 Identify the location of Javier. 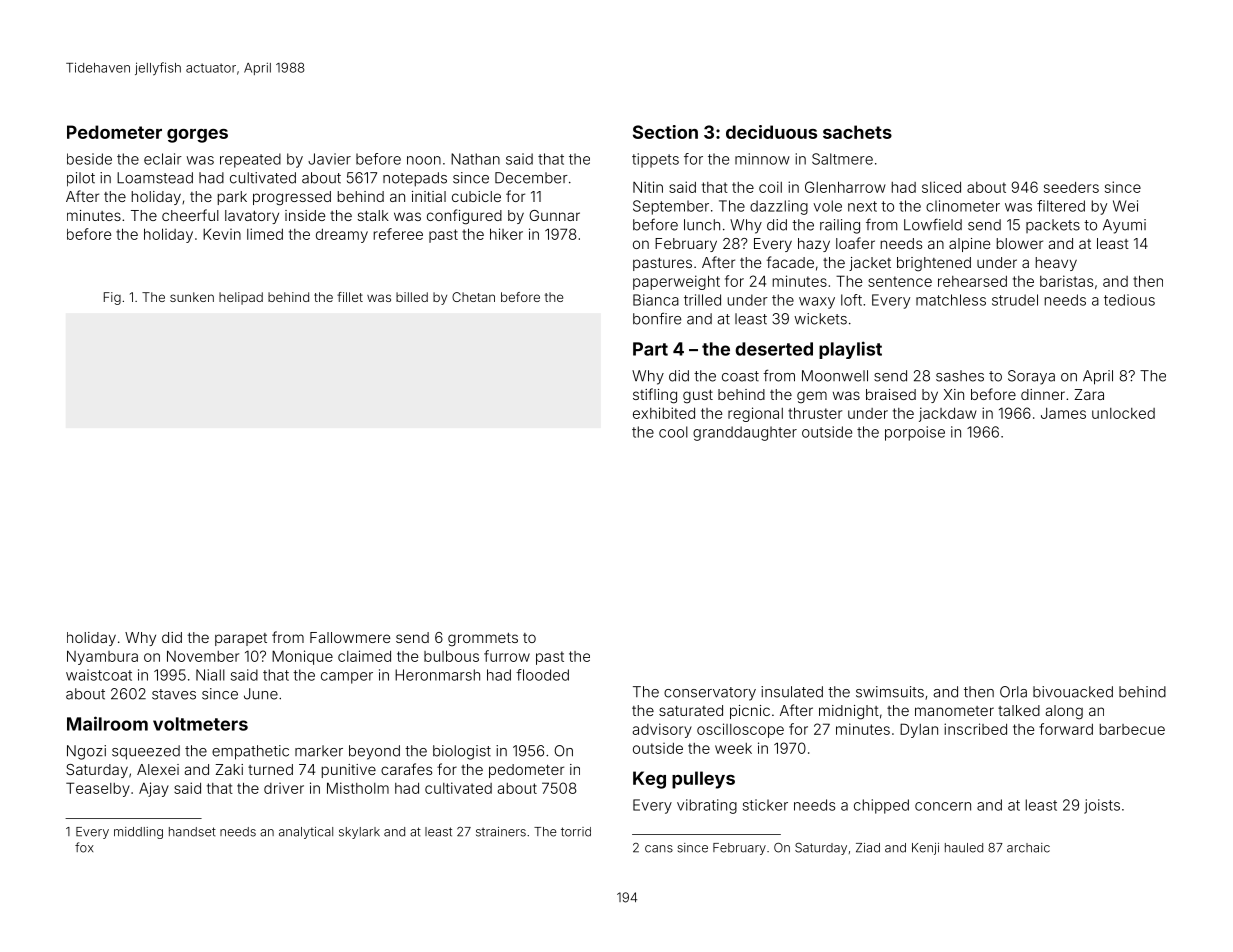
(329, 159).
